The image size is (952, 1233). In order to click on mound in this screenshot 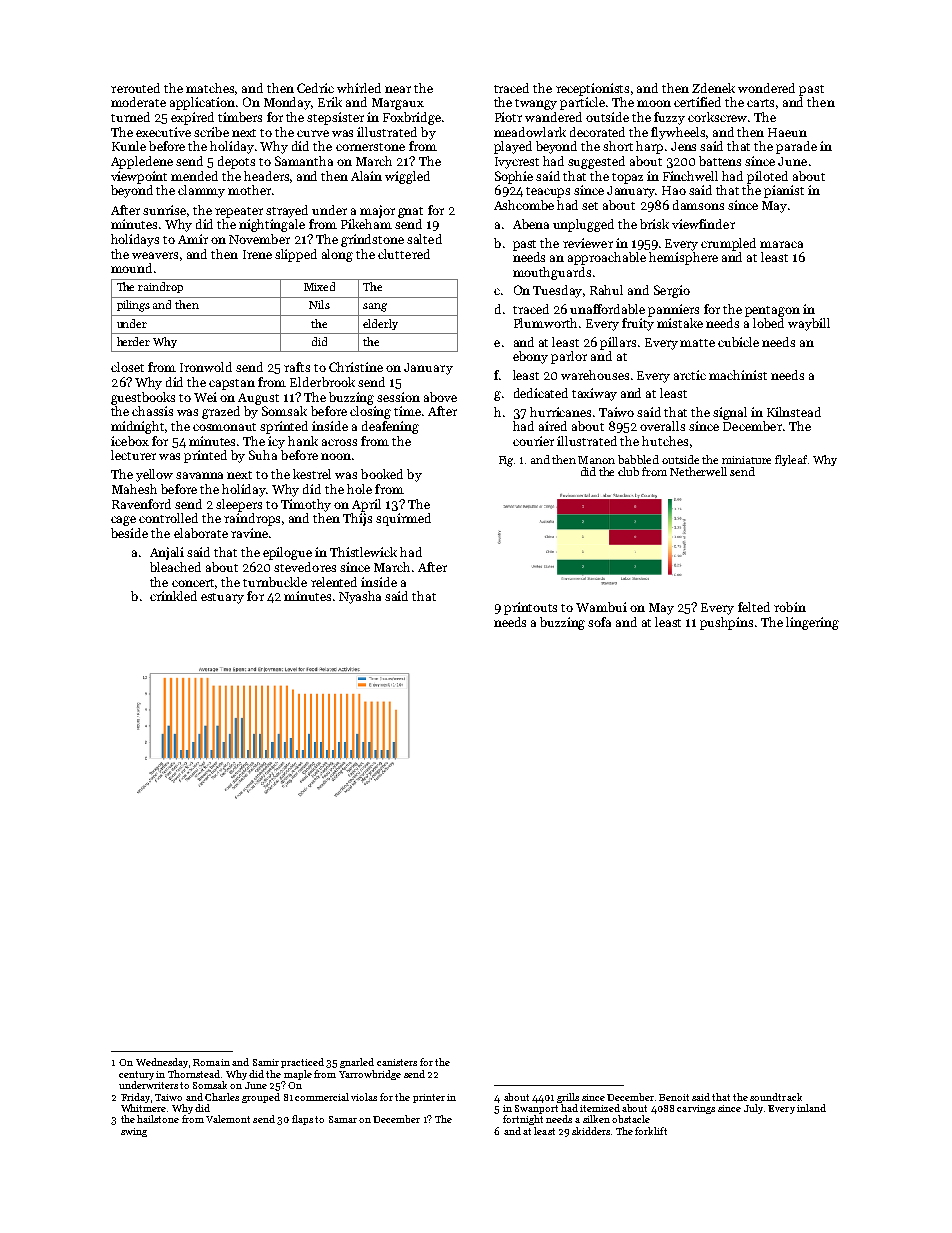, I will do `click(131, 268)`.
